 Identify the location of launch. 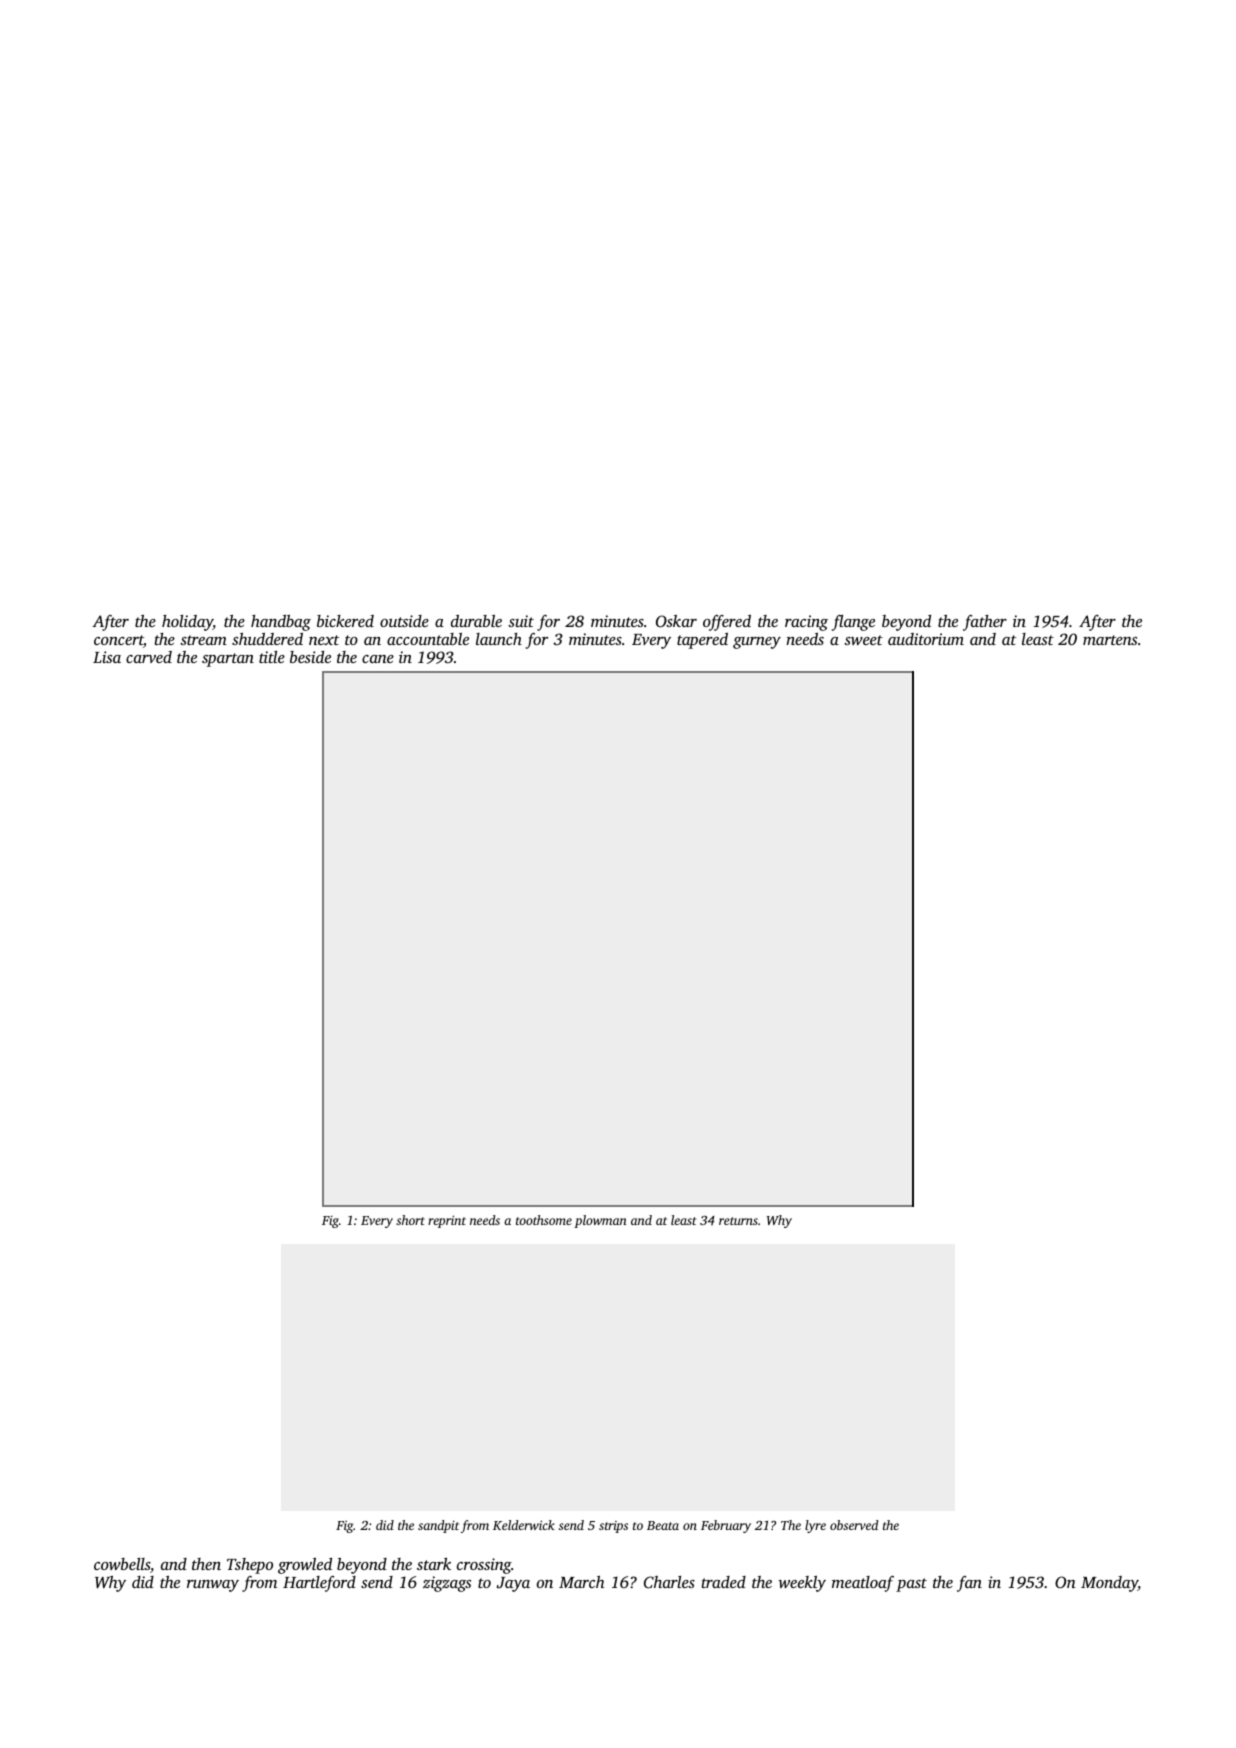
(499, 639).
